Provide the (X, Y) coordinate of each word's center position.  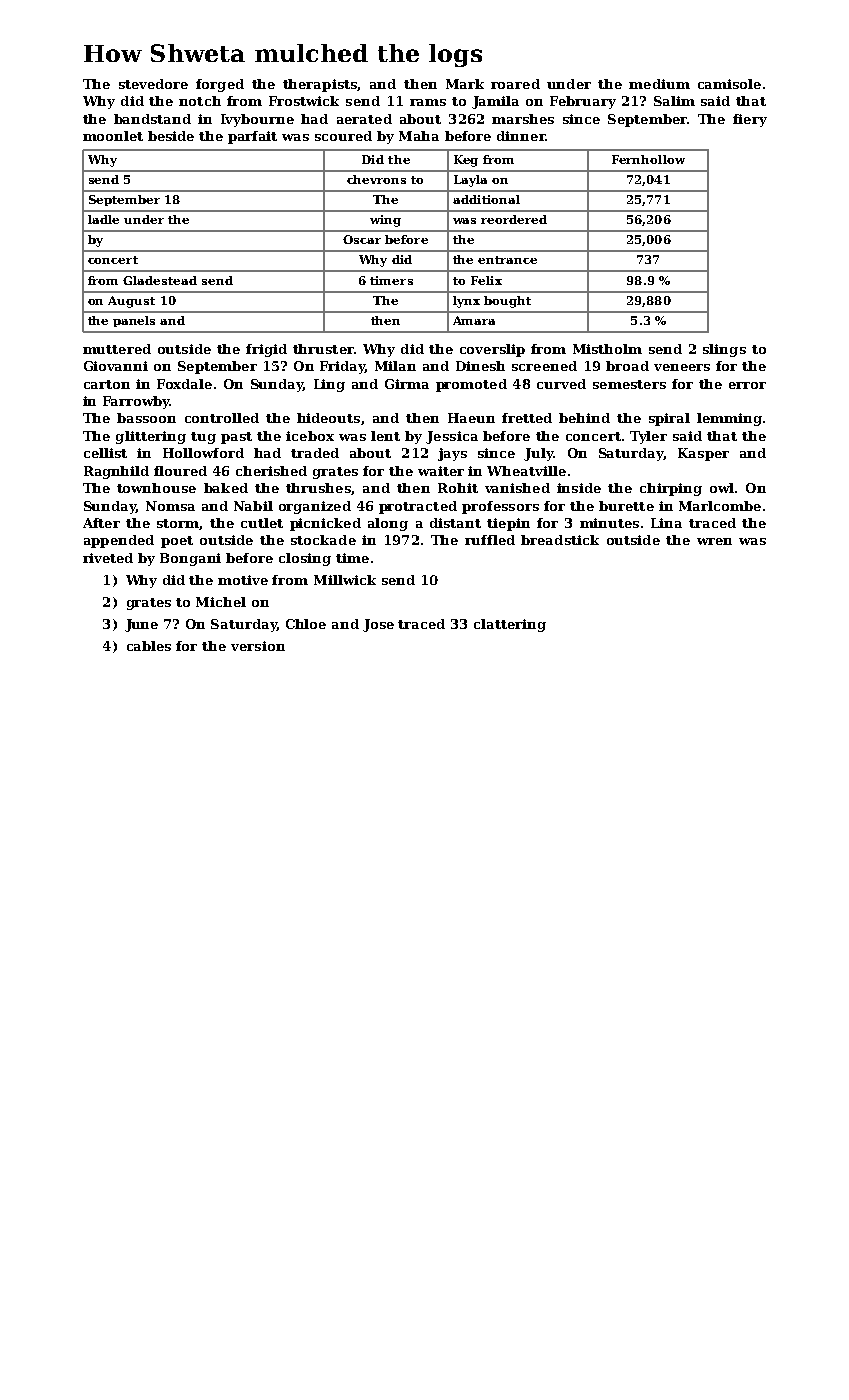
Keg (466, 161)
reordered (514, 219)
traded (315, 453)
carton (107, 384)
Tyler (648, 437)
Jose (378, 625)
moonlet (113, 136)
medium (659, 84)
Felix (486, 280)
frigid (266, 350)
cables (149, 646)
